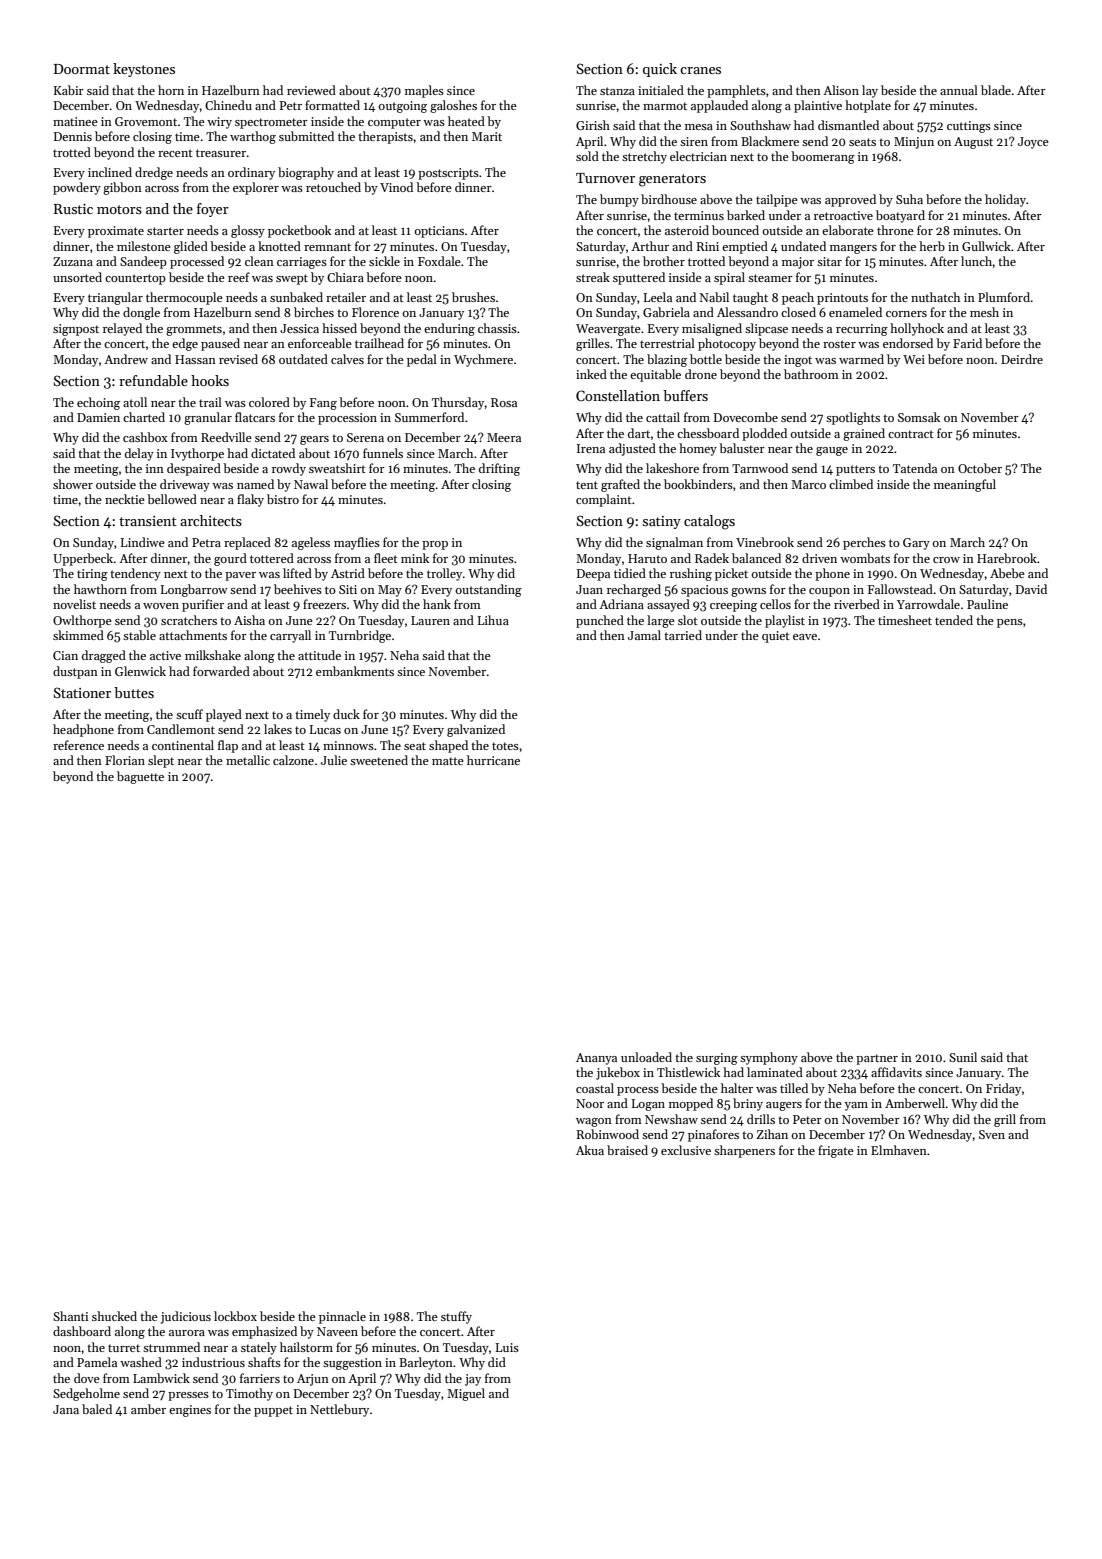 The width and height of the document is (1102, 1559). I want to click on baguette, so click(140, 777).
